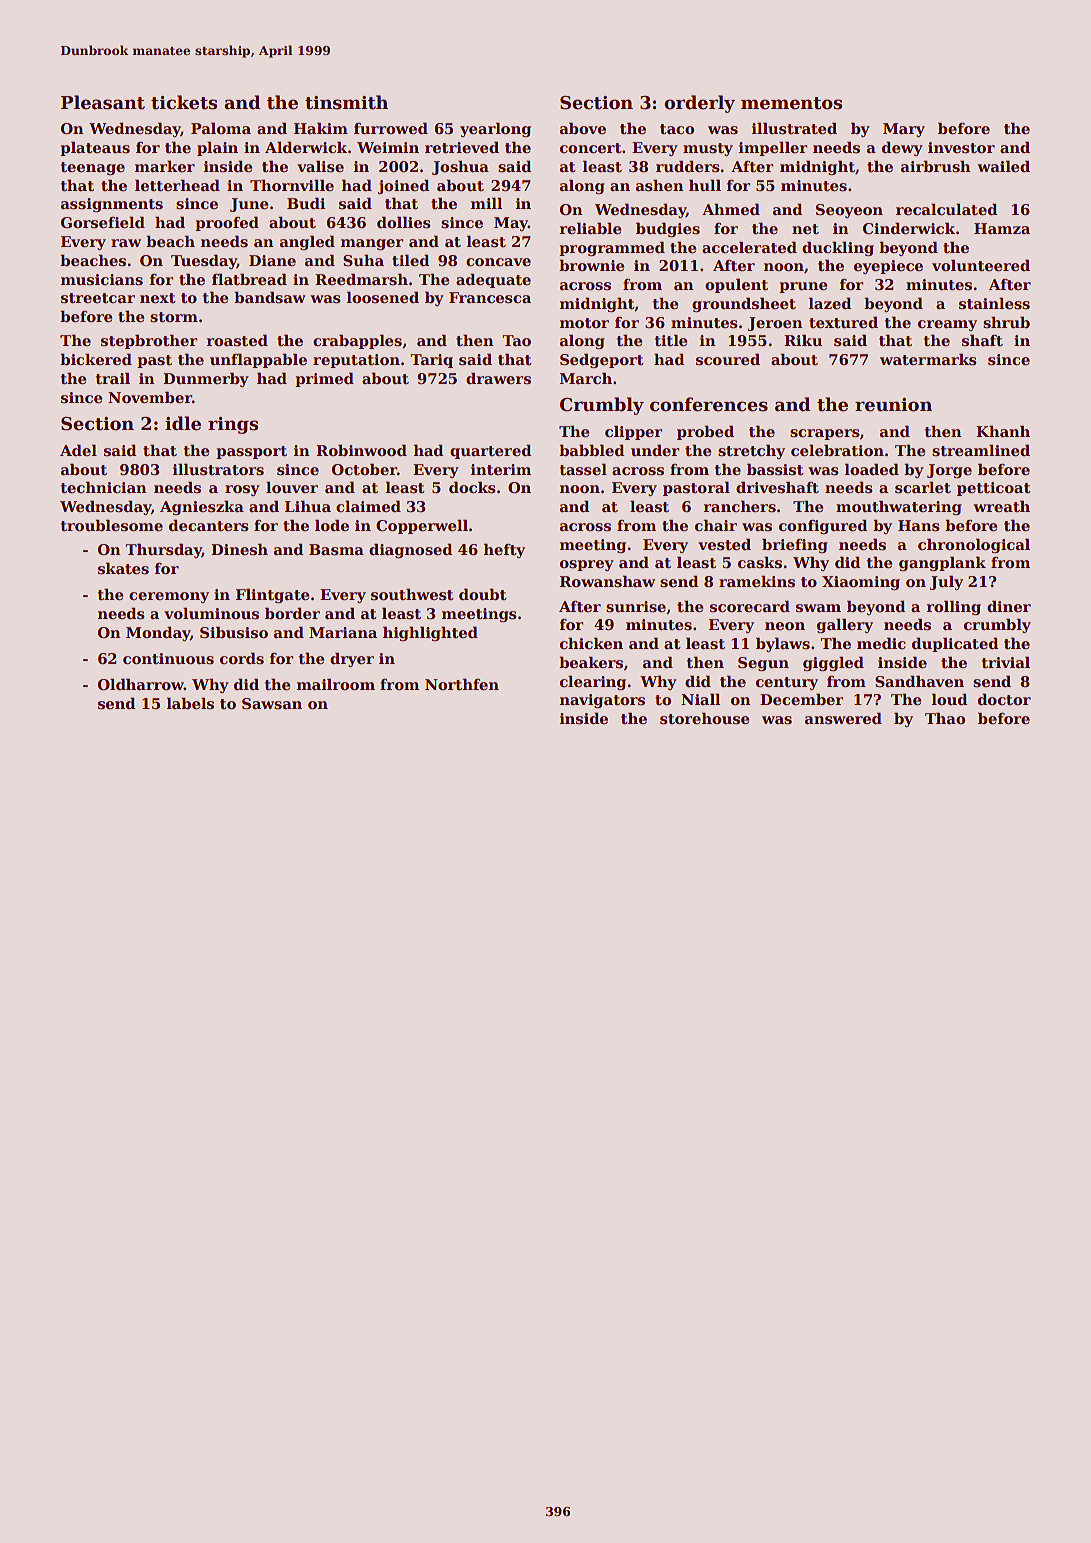  I want to click on chronological, so click(974, 545).
